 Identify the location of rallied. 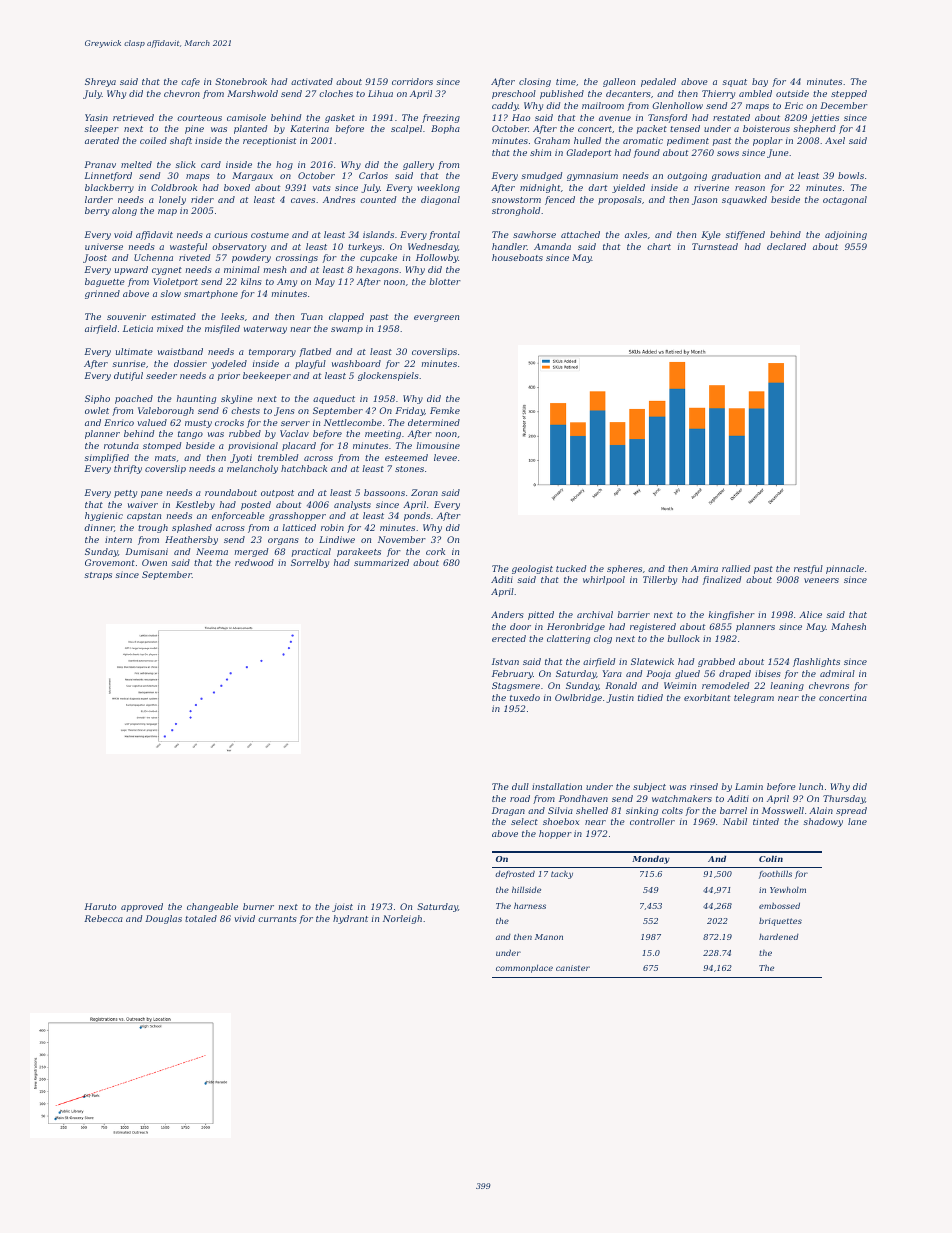
(736, 568).
